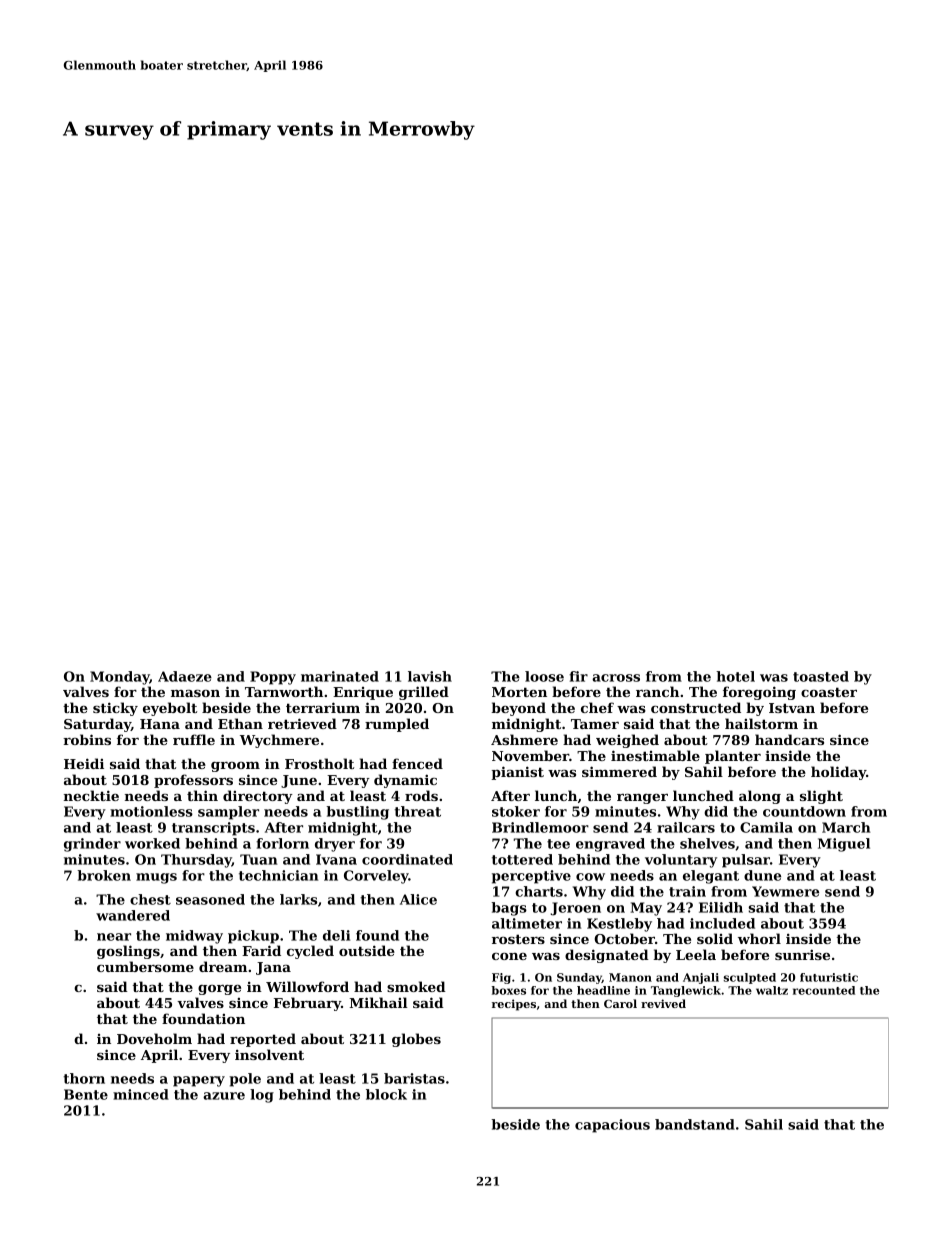 The height and width of the page is (1233, 952). Describe the element at coordinates (86, 1094) in the page. I see `Bente` at that location.
